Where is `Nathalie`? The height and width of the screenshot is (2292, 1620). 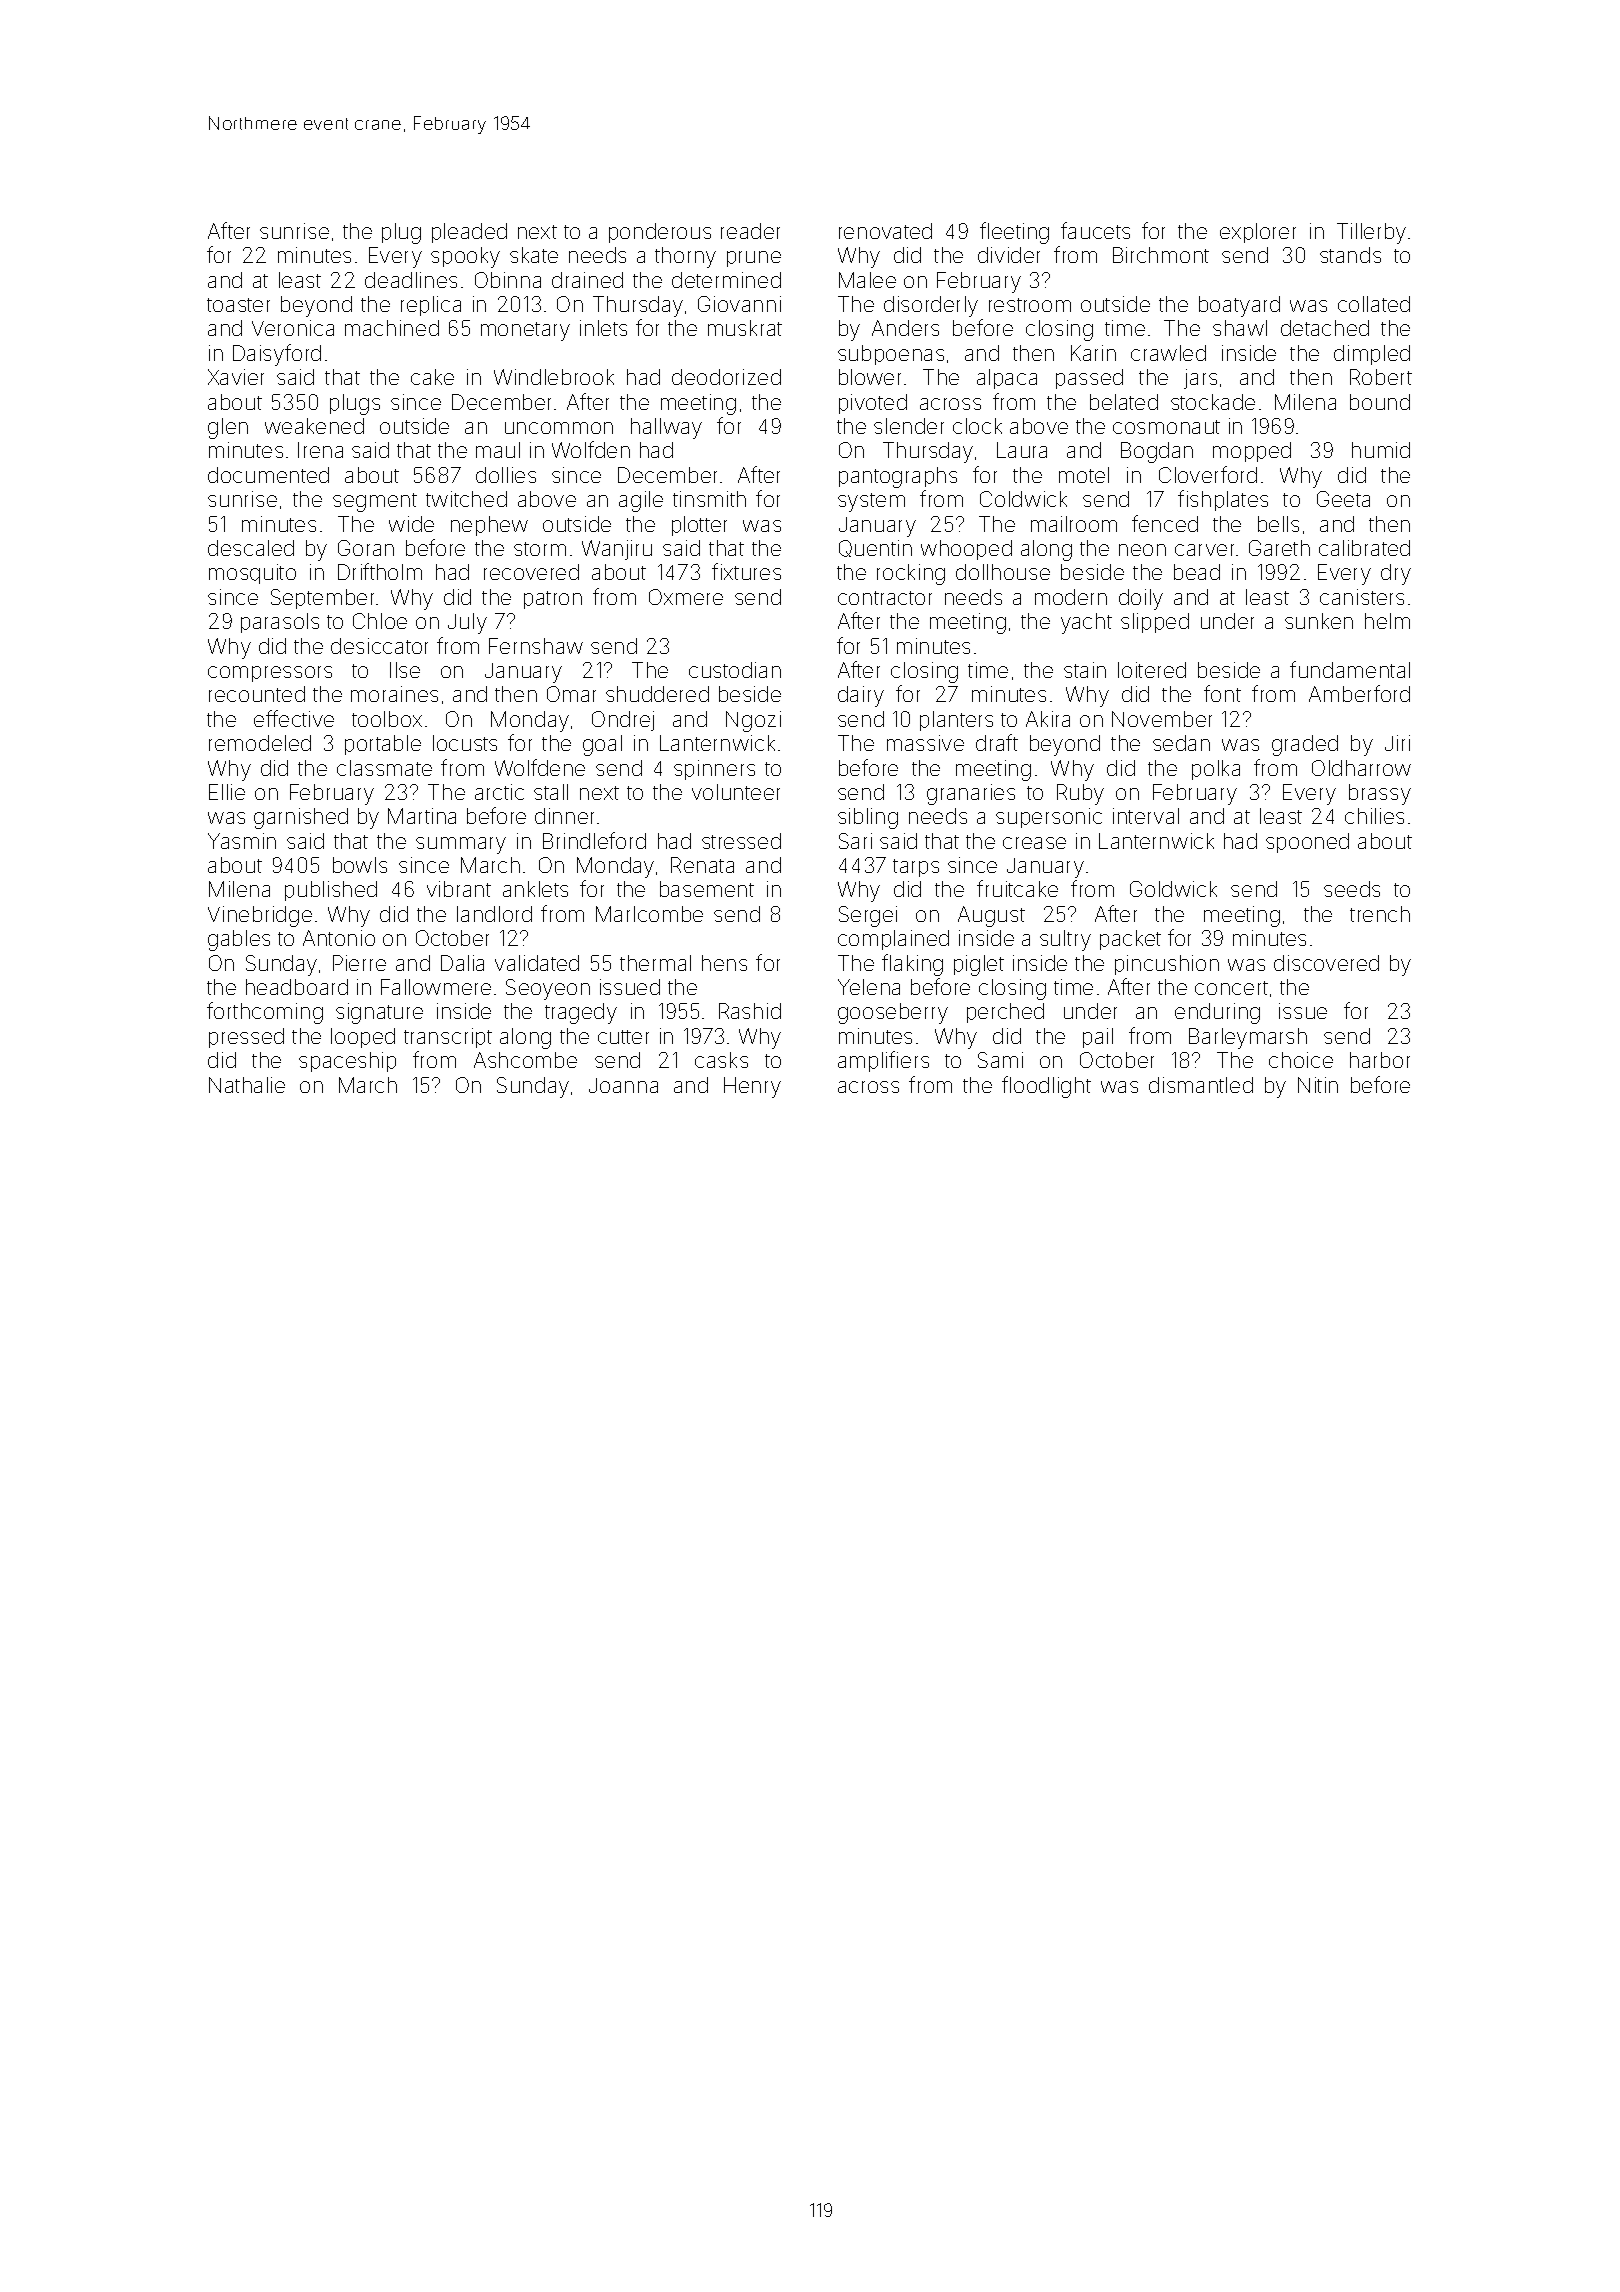
Nathalie is located at coordinates (247, 1085).
